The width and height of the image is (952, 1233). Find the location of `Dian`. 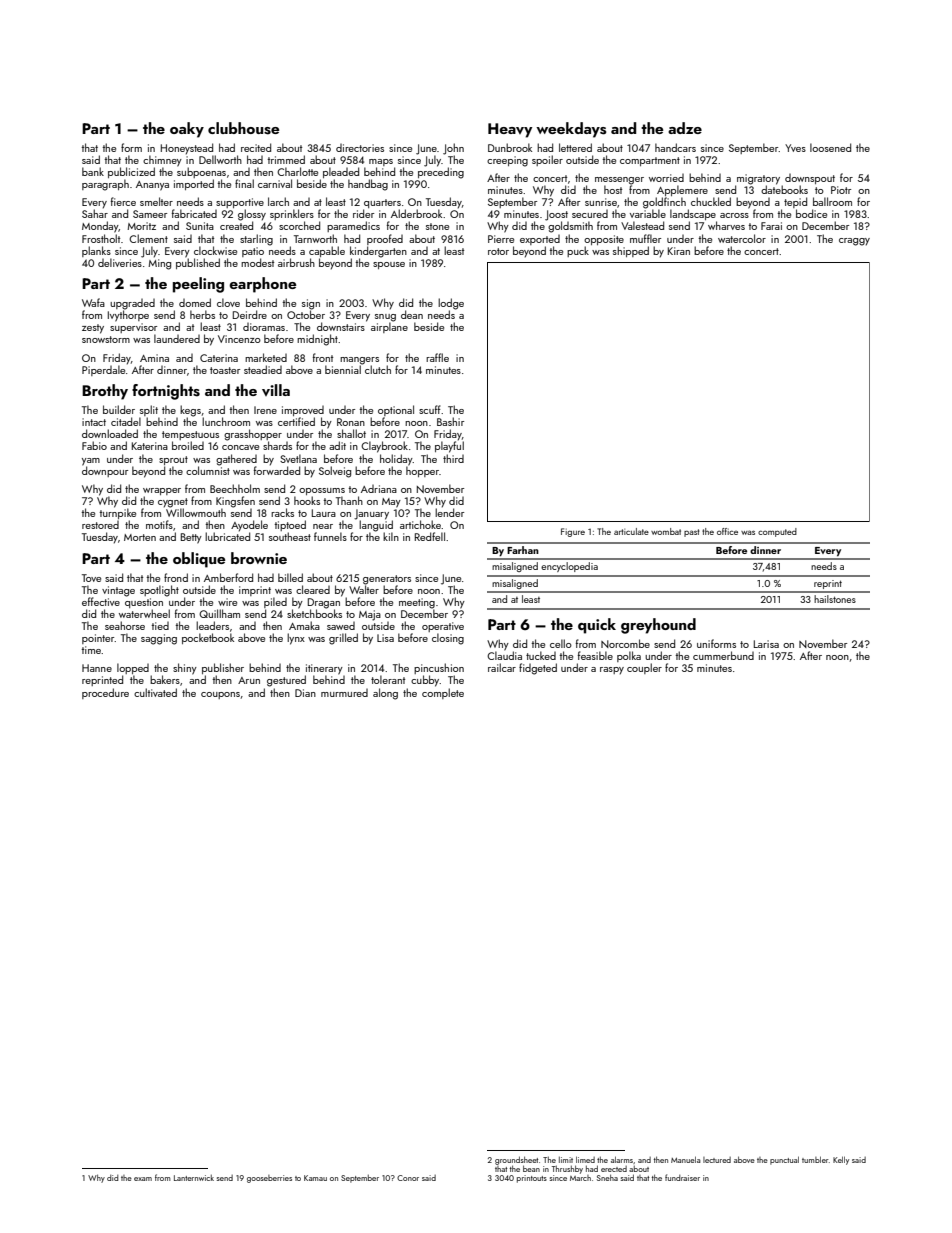

Dian is located at coordinates (305, 693).
